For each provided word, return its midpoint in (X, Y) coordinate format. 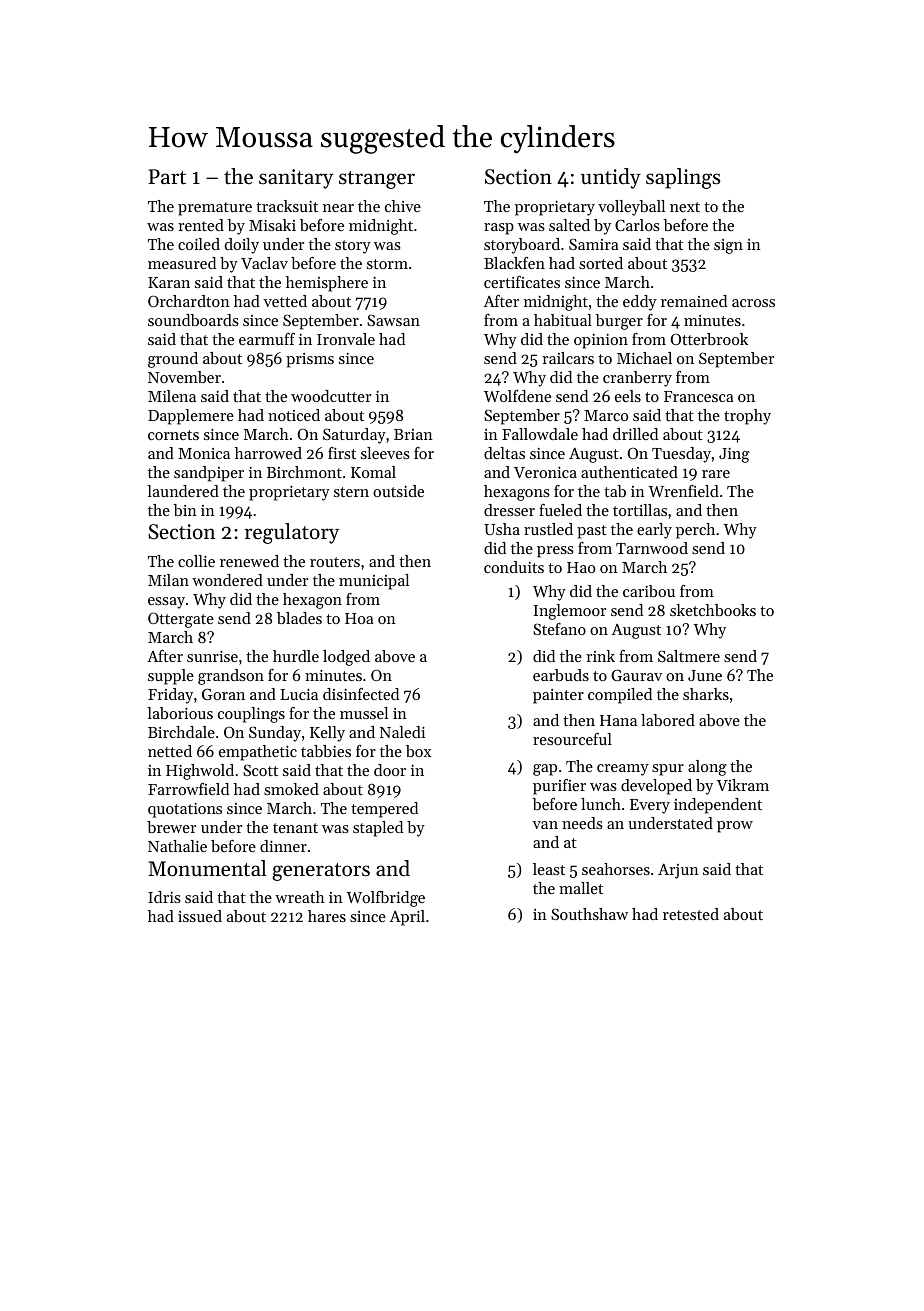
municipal (374, 582)
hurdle (296, 656)
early (654, 531)
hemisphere (327, 284)
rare (716, 474)
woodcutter (331, 396)
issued (200, 916)
